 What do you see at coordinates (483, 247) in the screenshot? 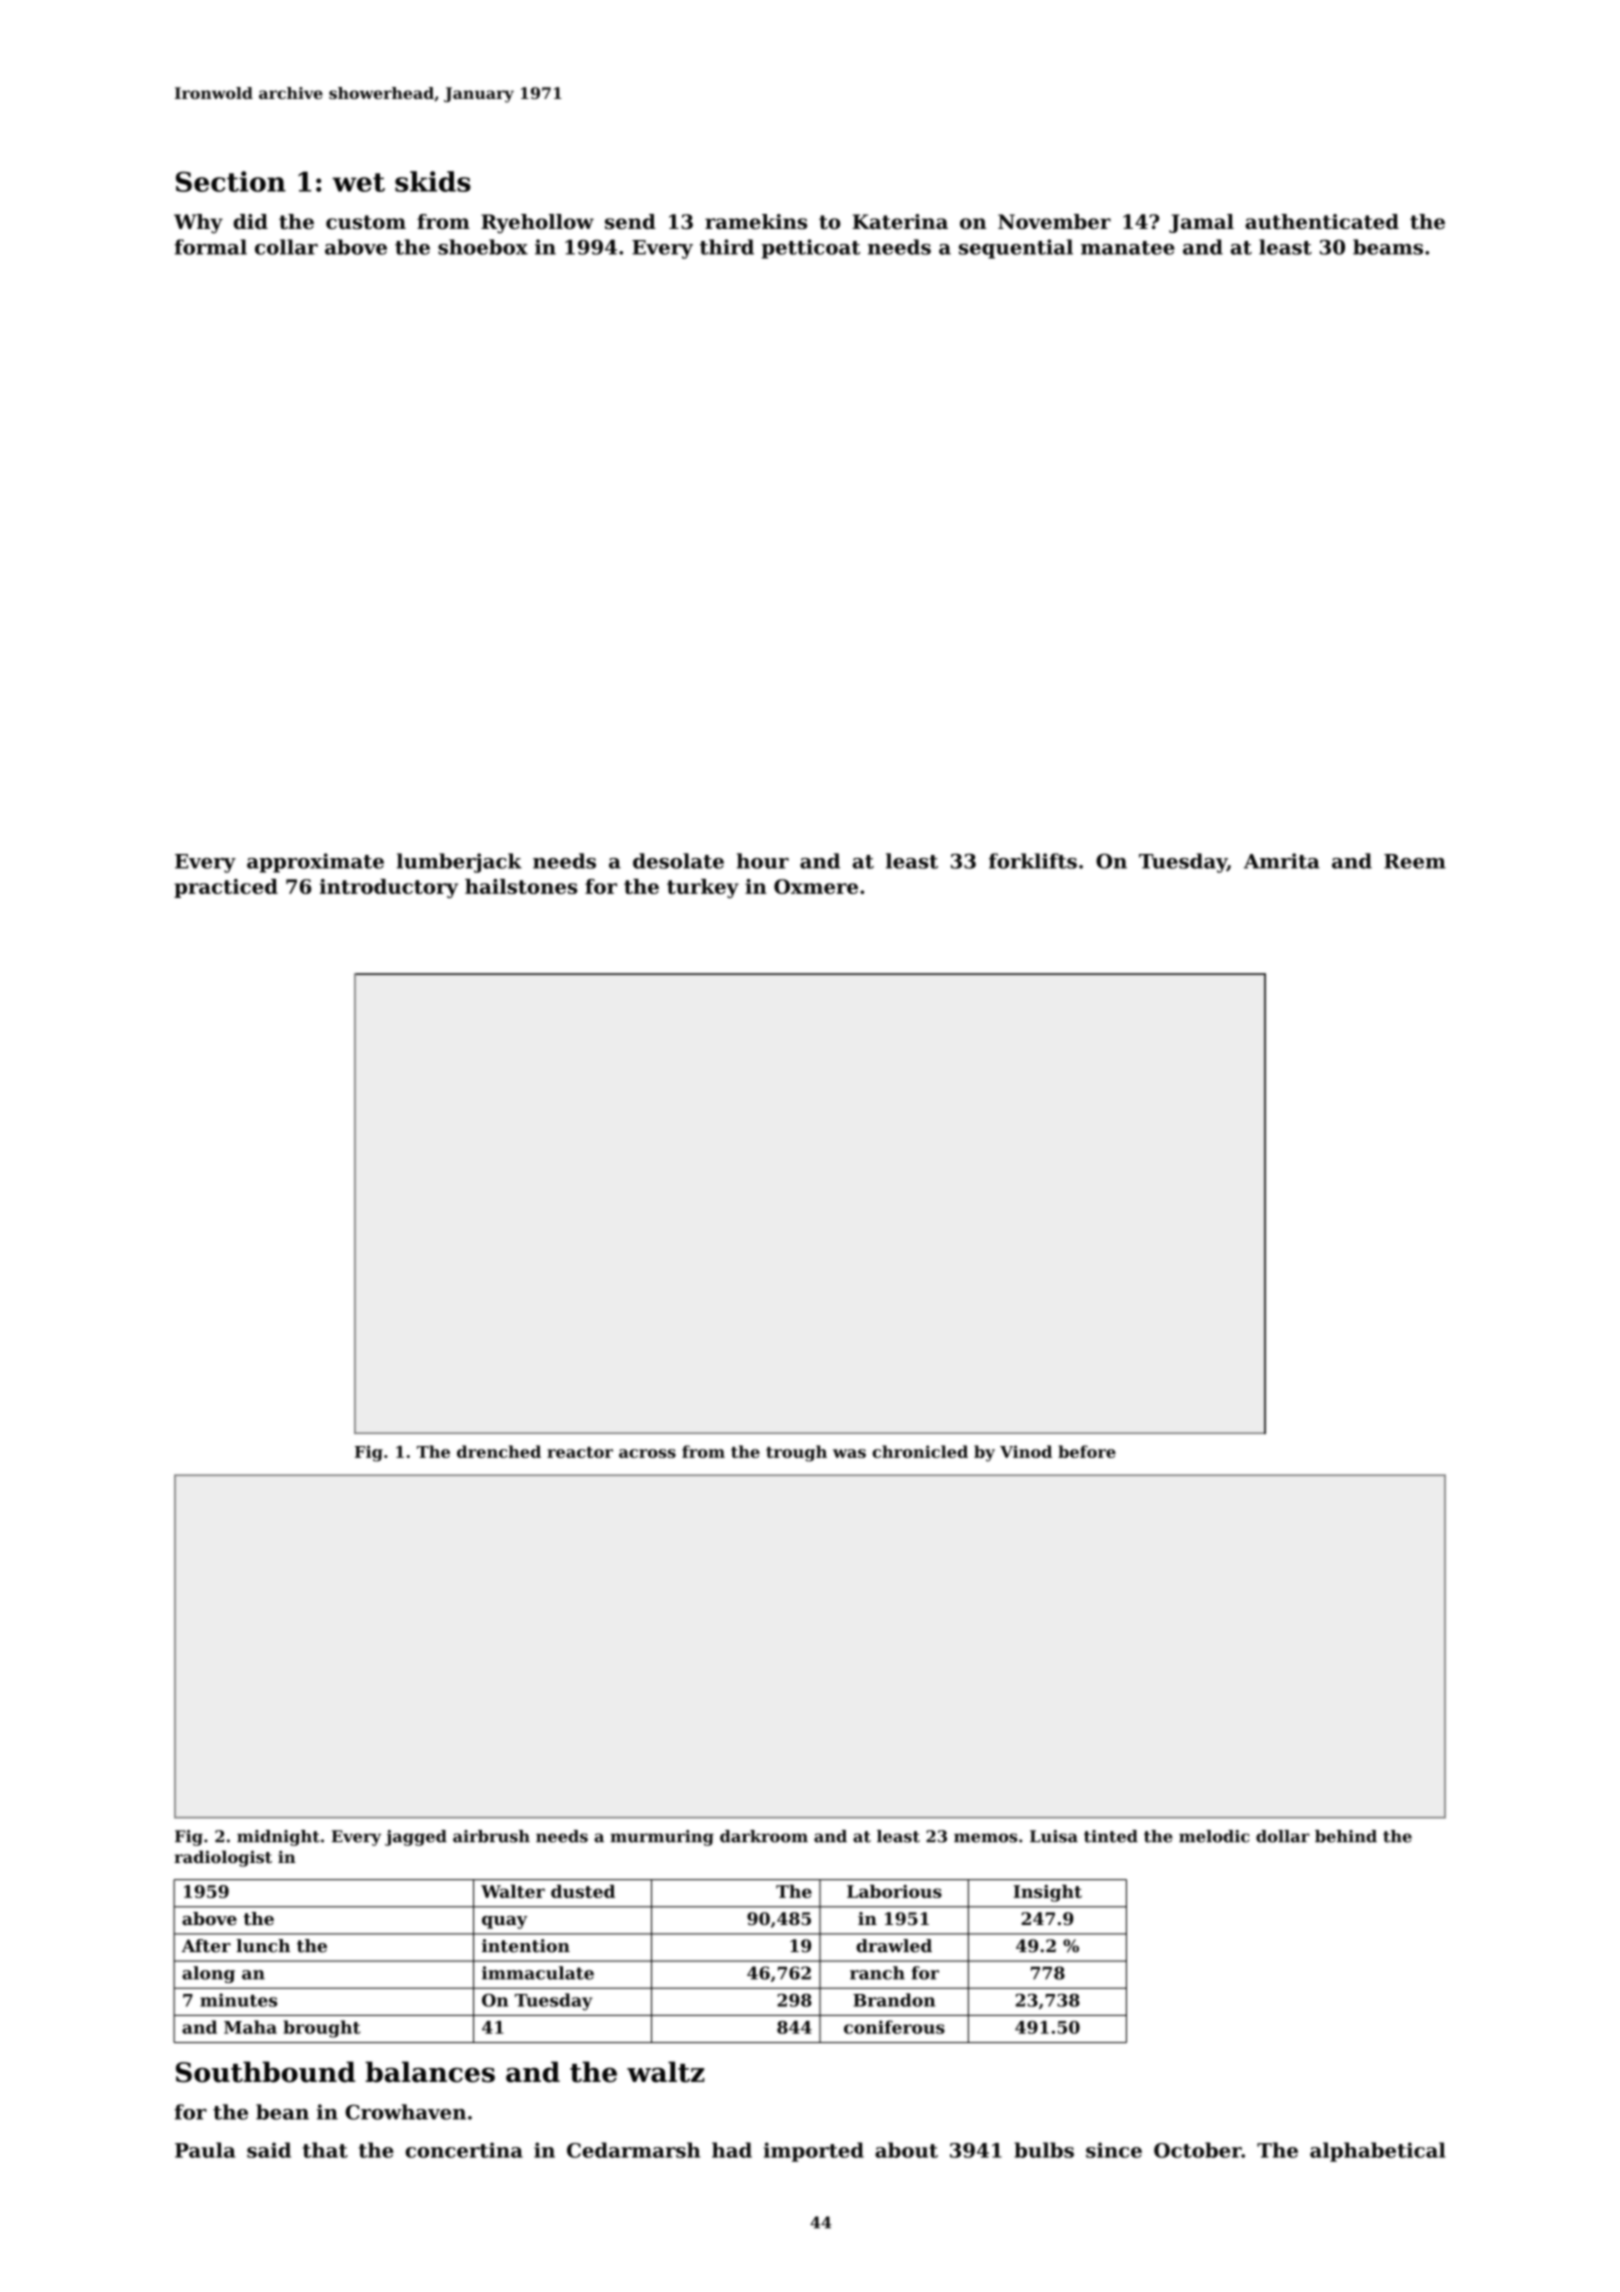
I see `shoebox` at bounding box center [483, 247].
